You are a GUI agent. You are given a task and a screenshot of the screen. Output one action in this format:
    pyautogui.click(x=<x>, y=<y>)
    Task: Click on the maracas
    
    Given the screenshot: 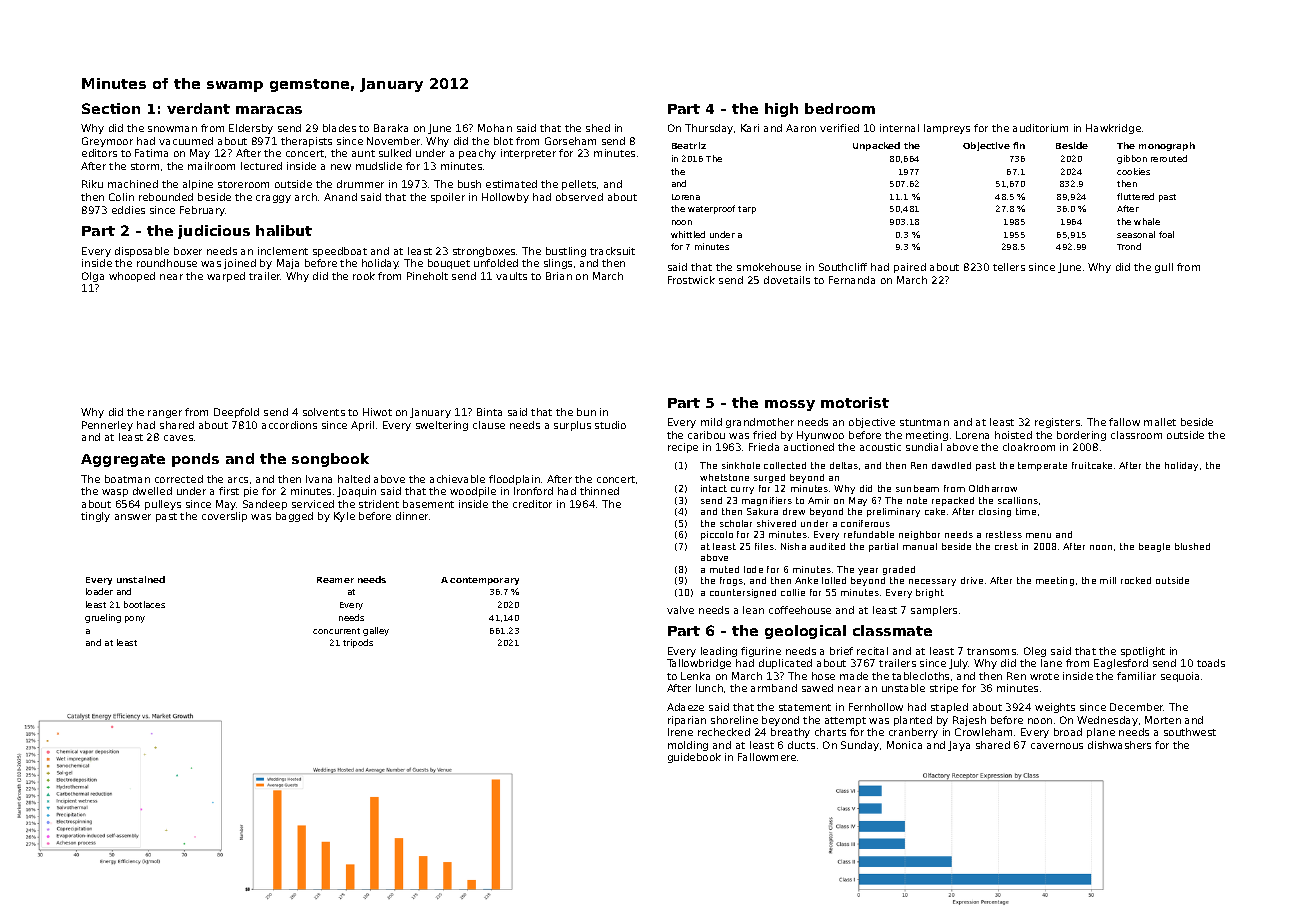 What is the action you would take?
    pyautogui.click(x=269, y=110)
